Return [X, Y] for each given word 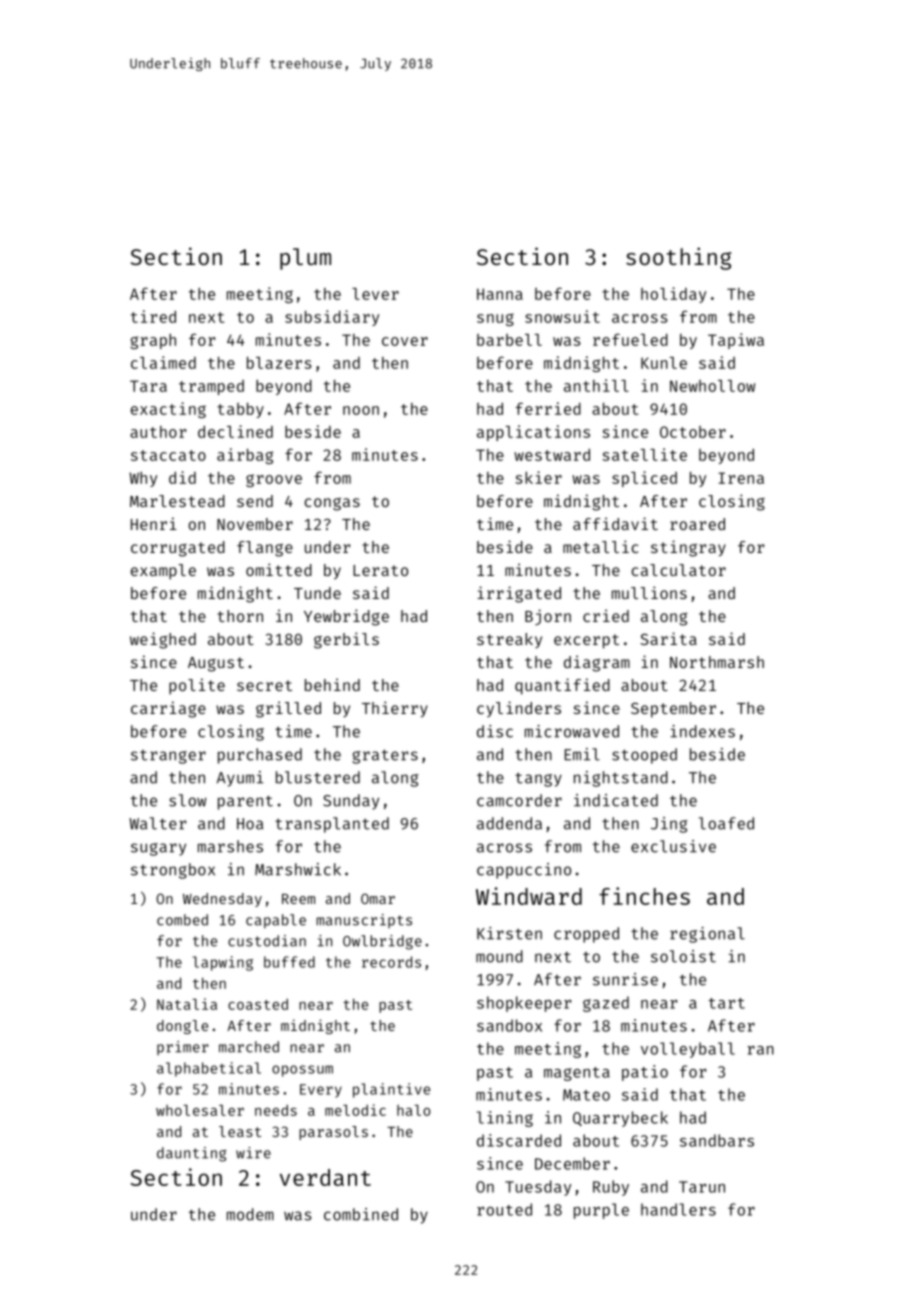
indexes [703, 731]
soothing [679, 258]
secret [264, 685]
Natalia [187, 1004]
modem [250, 1214]
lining [505, 1119]
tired [153, 316]
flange [265, 549]
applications [533, 433]
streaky [509, 640]
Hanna [500, 294]
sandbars [717, 1140]
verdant [325, 1177]
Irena [741, 478]
